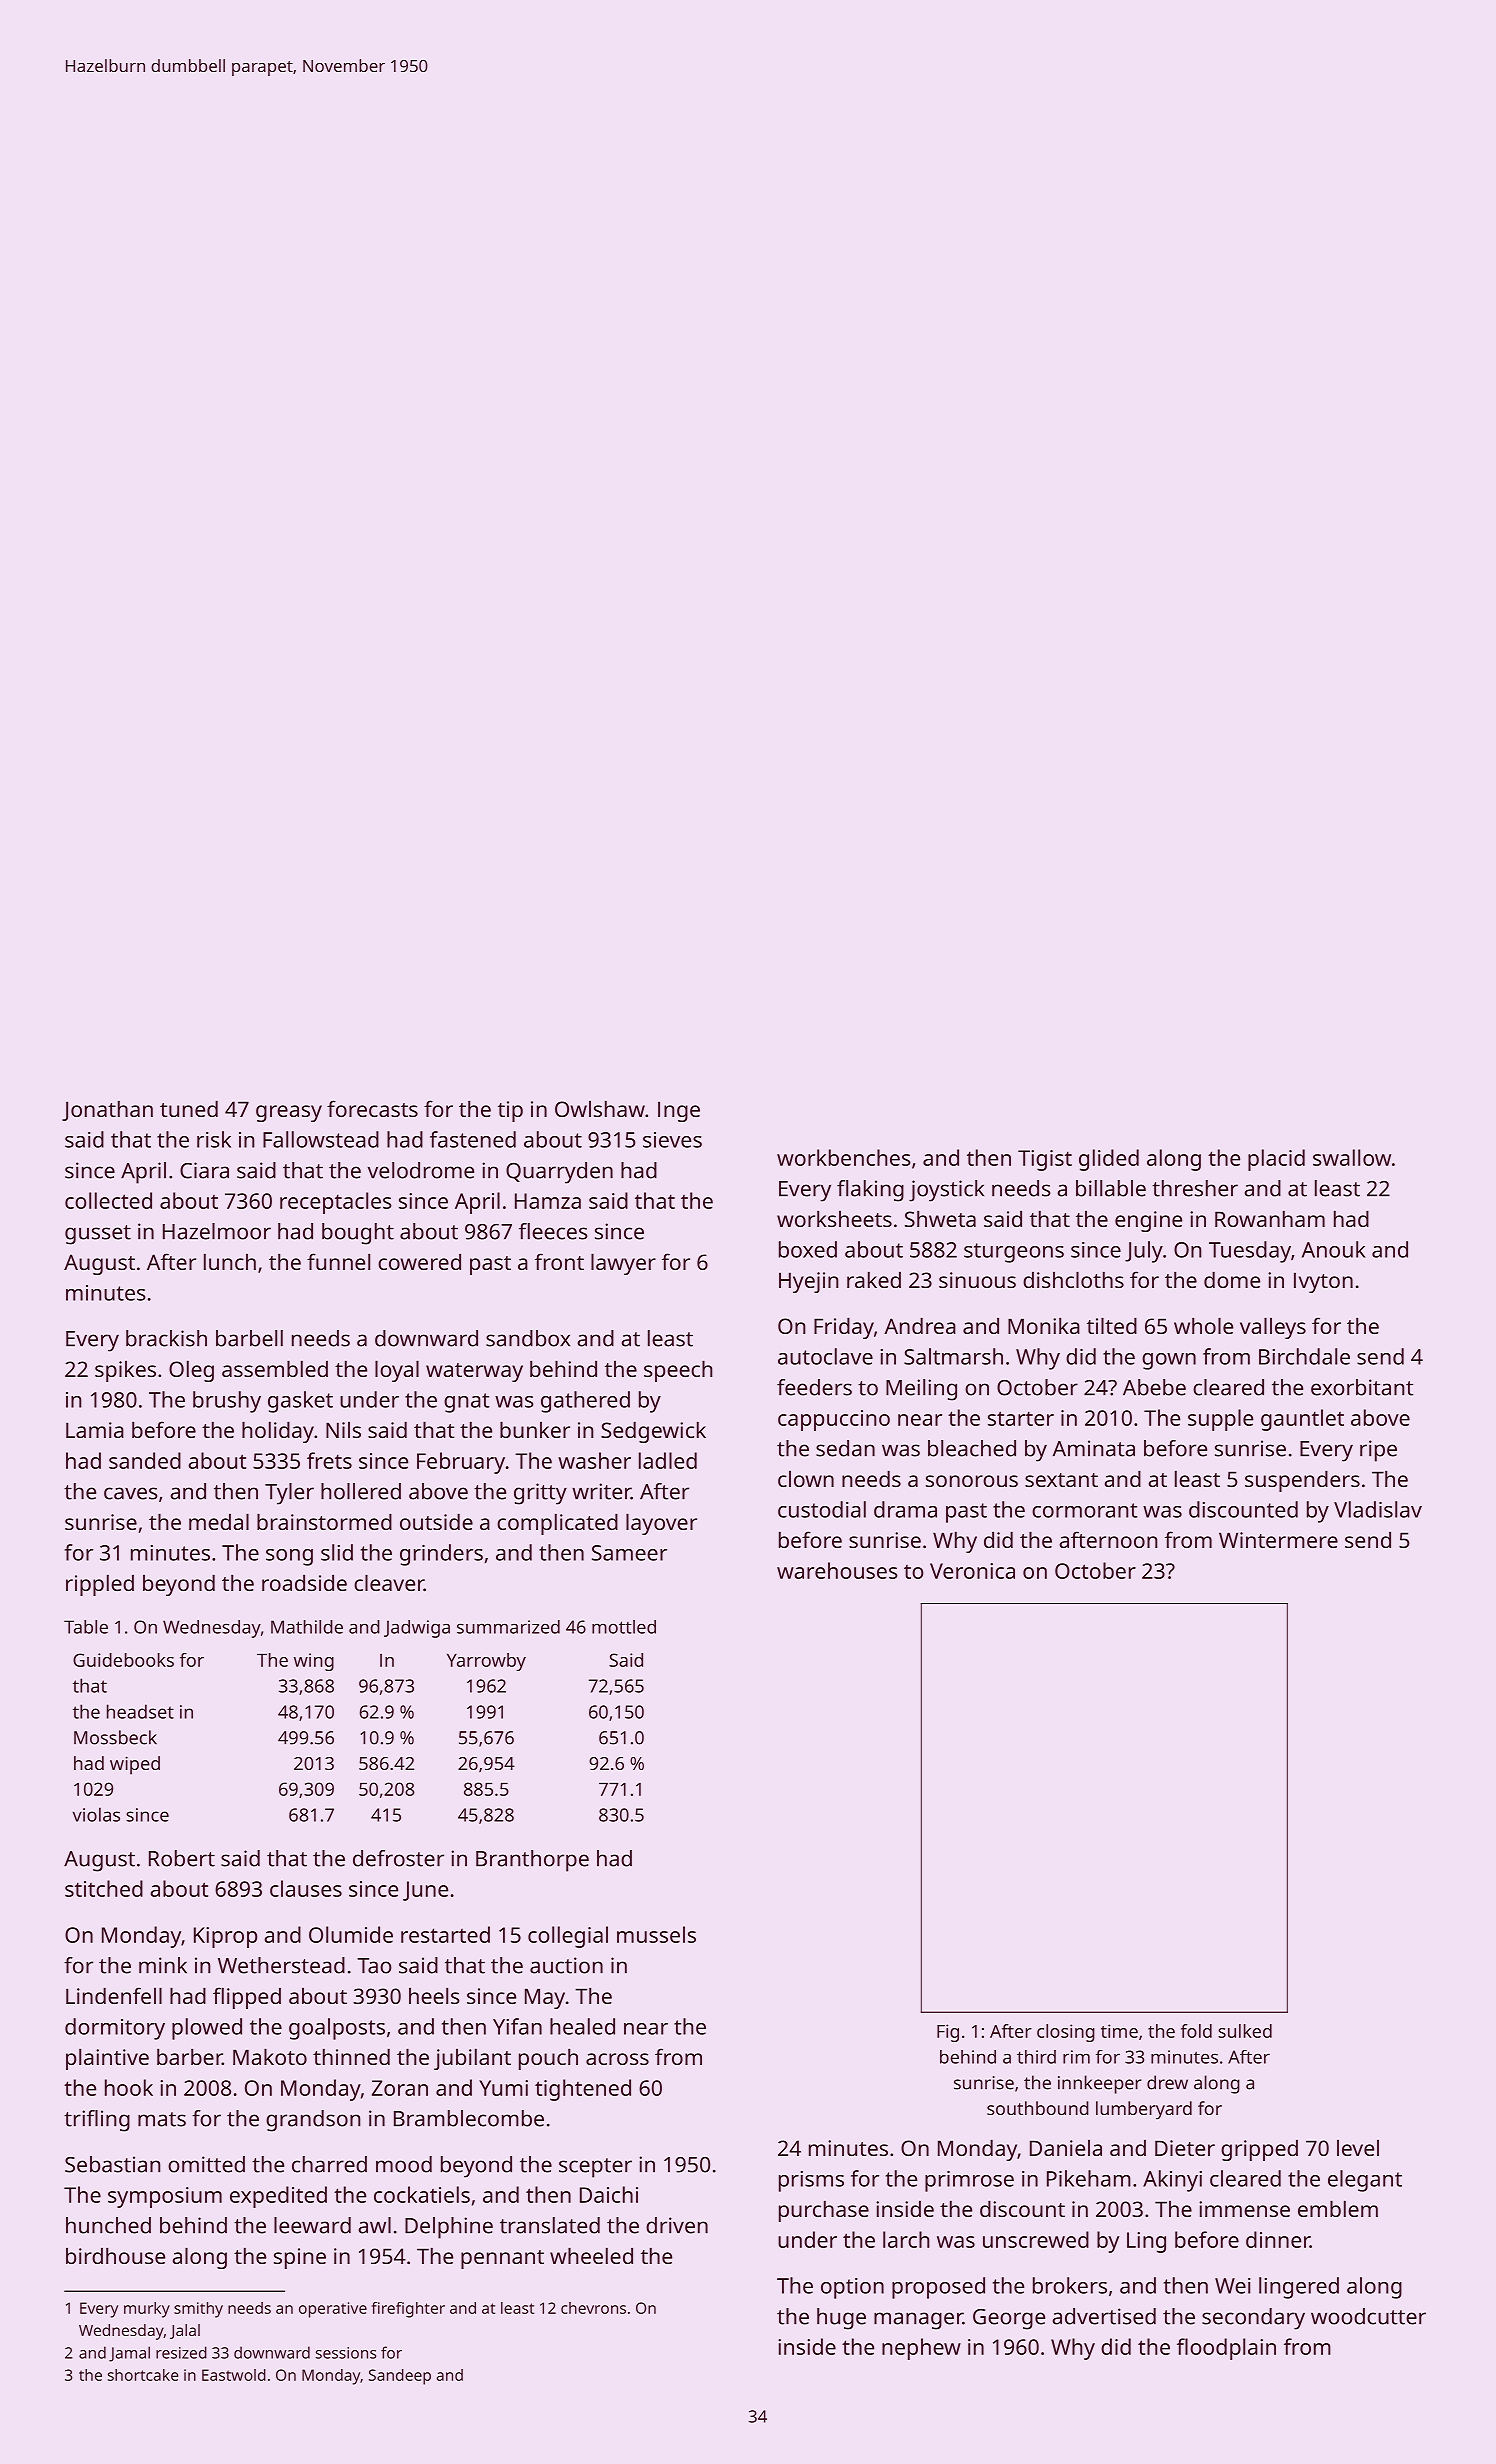 Image resolution: width=1496 pixels, height=2464 pixels. Describe the element at coordinates (972, 1571) in the screenshot. I see `Veronica` at that location.
